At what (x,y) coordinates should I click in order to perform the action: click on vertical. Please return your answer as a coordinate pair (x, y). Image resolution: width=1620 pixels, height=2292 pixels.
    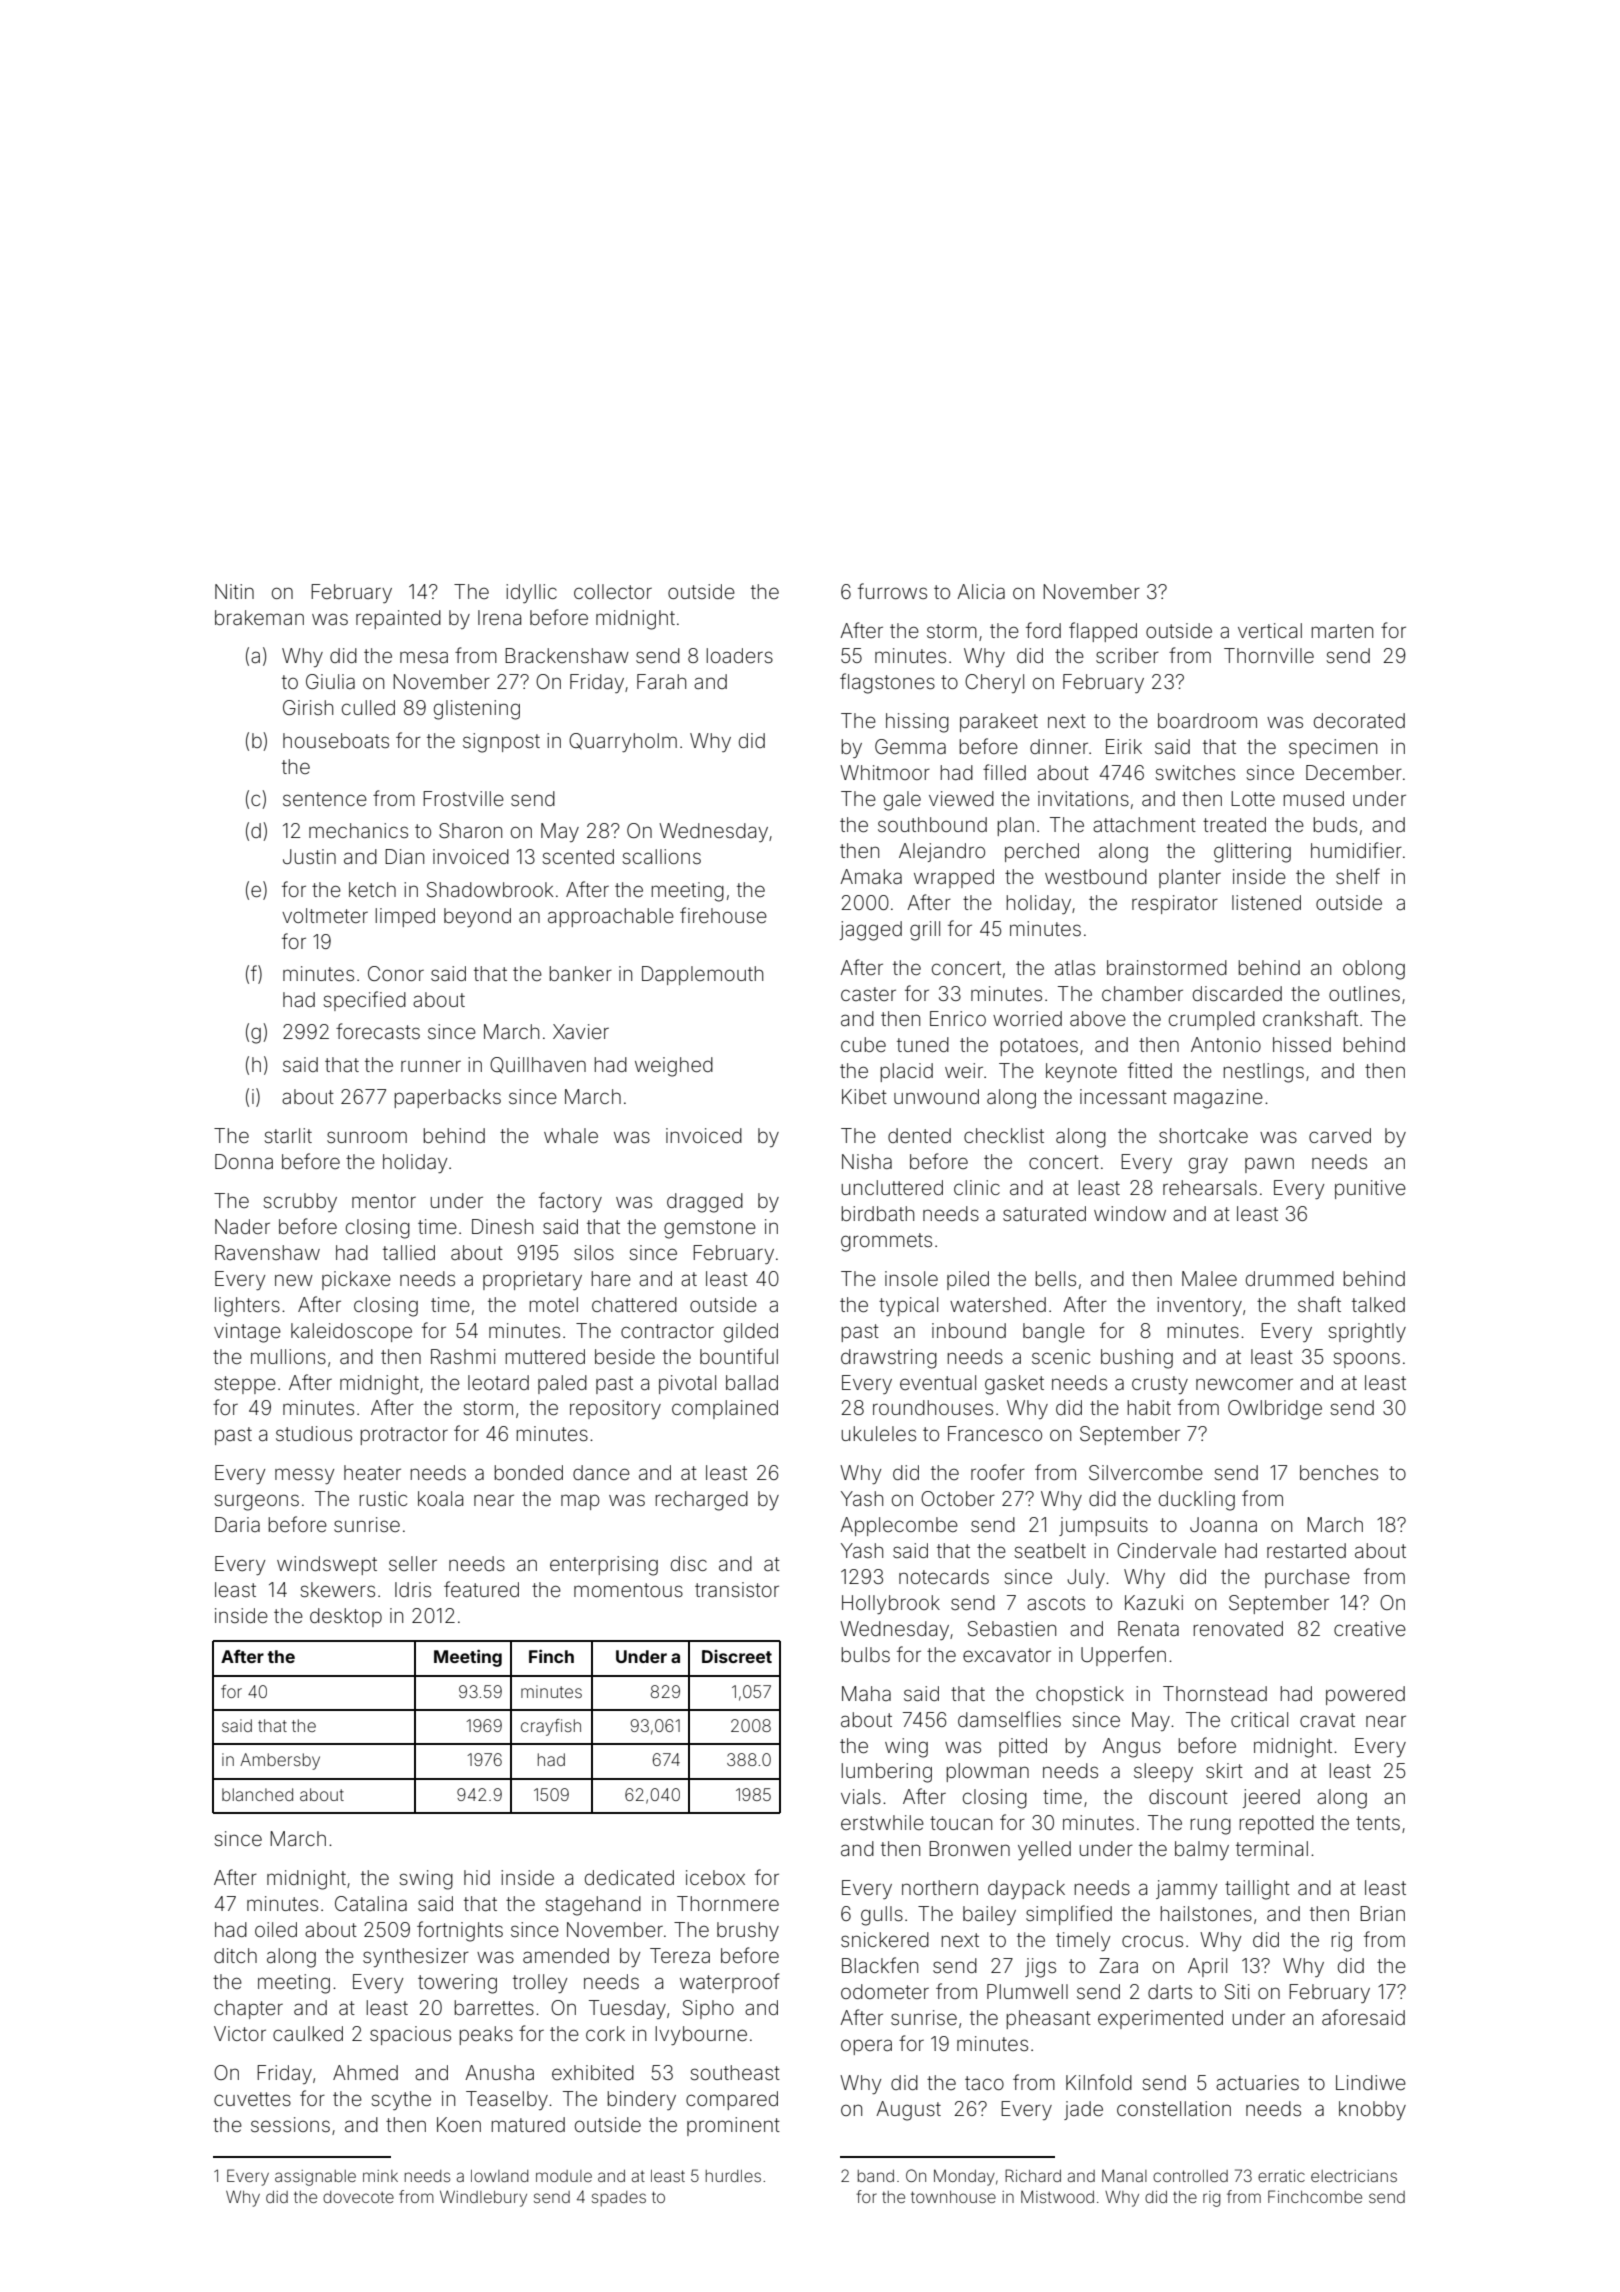
    Looking at the image, I should click on (1270, 630).
